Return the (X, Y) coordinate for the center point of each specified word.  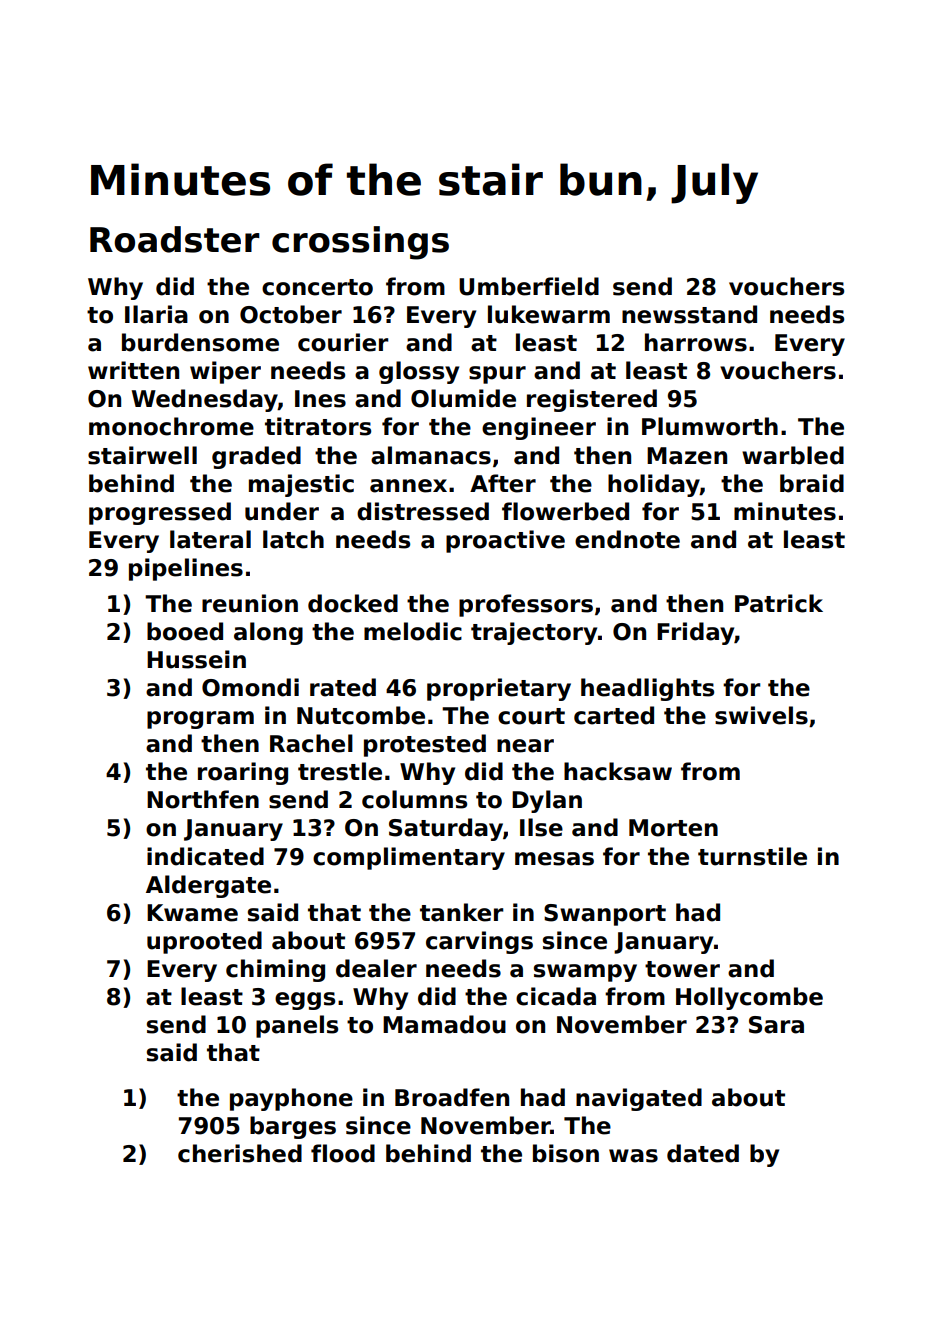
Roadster (175, 239)
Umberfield (529, 286)
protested (425, 745)
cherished (240, 1153)
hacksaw (618, 771)
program (200, 720)
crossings (360, 243)
